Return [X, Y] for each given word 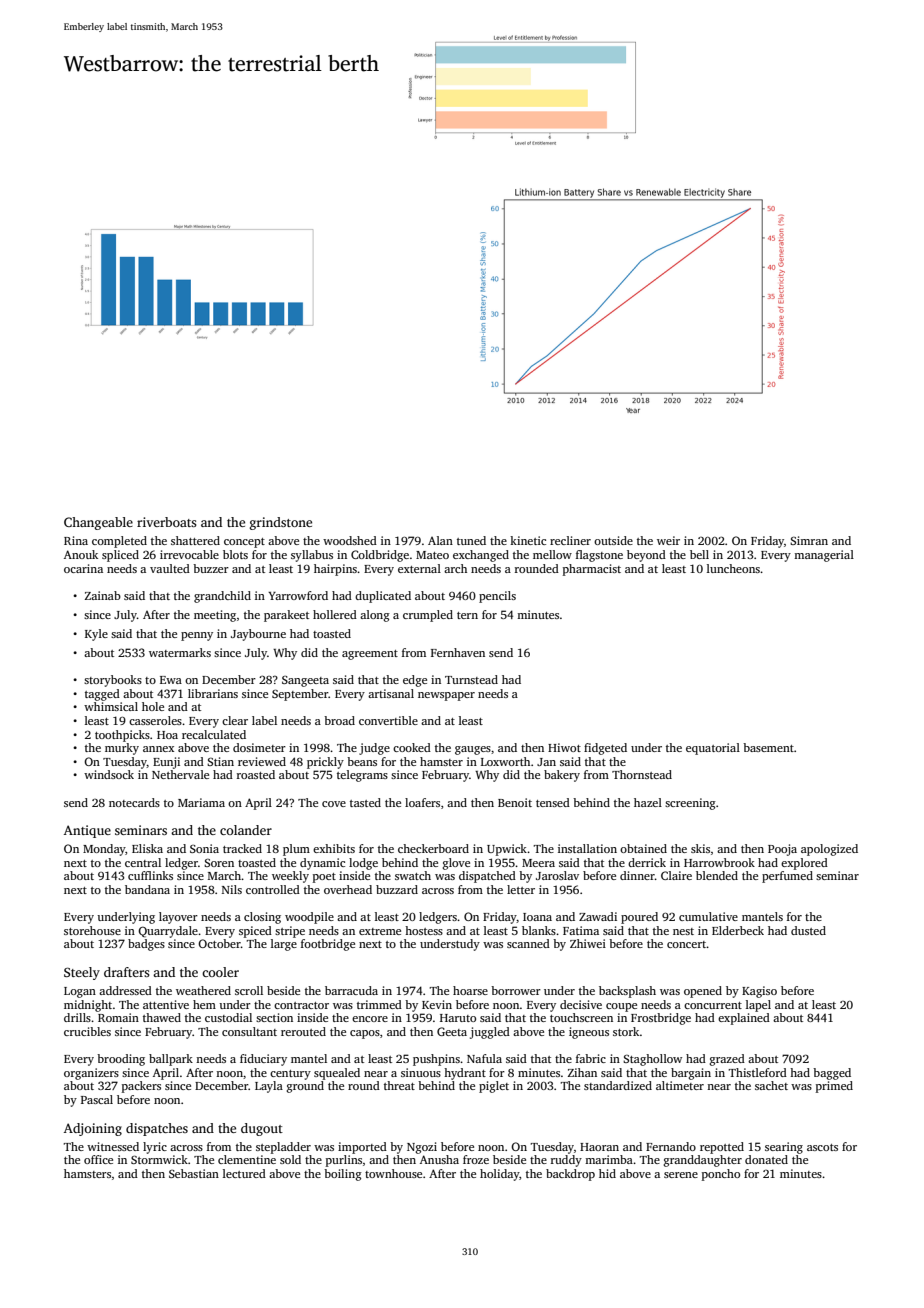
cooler [220, 972]
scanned [528, 943]
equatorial [713, 749]
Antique [87, 831]
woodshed [350, 540]
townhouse [393, 1173]
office [98, 1159]
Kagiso [759, 992]
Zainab [103, 595]
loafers [422, 802]
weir [668, 540]
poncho [721, 1175]
